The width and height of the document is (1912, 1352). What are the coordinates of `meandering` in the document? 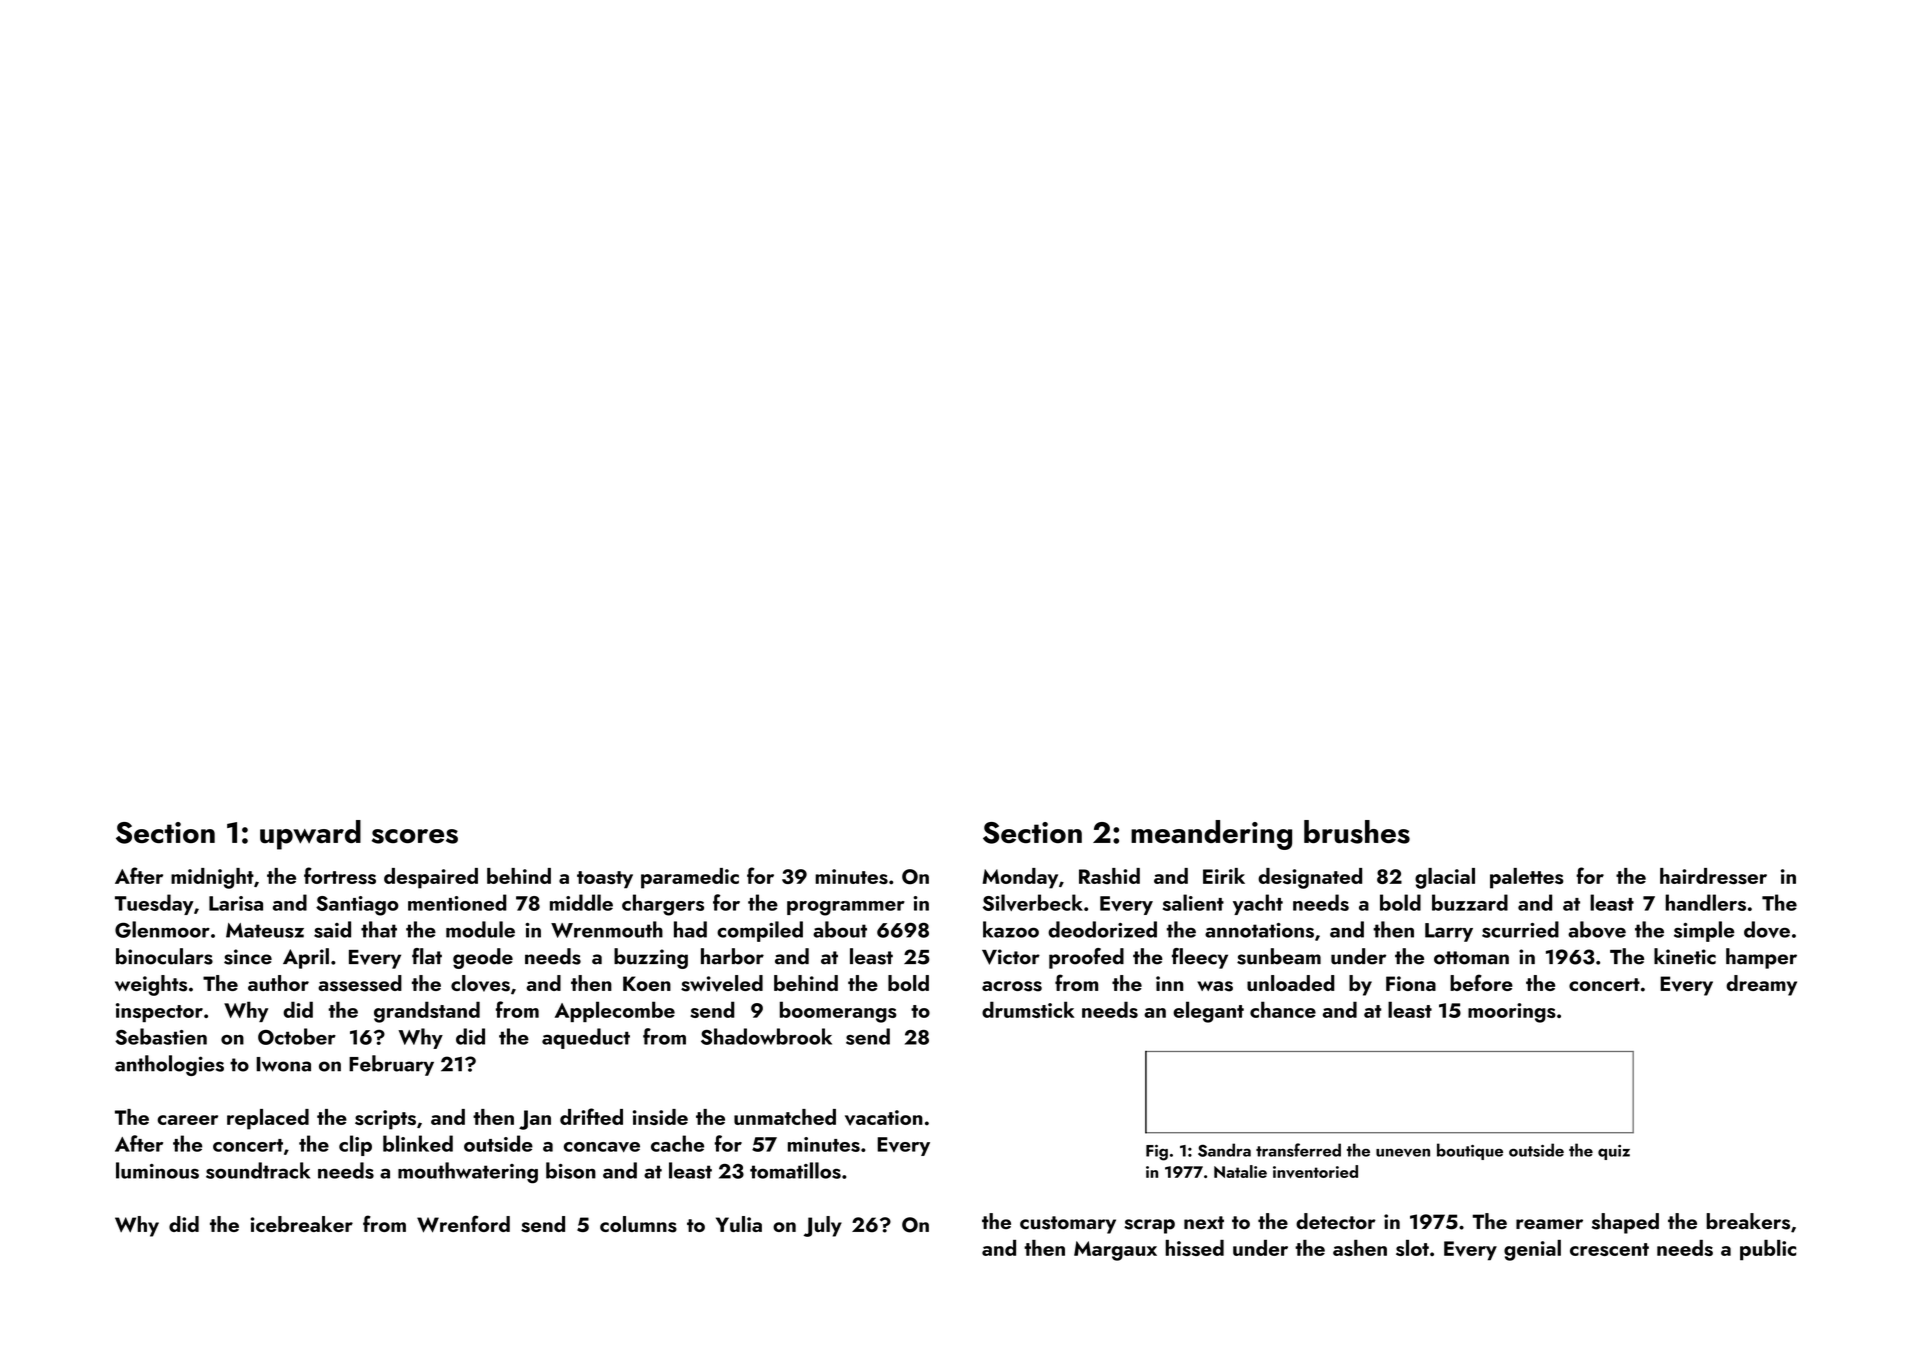 It's located at (1211, 835).
